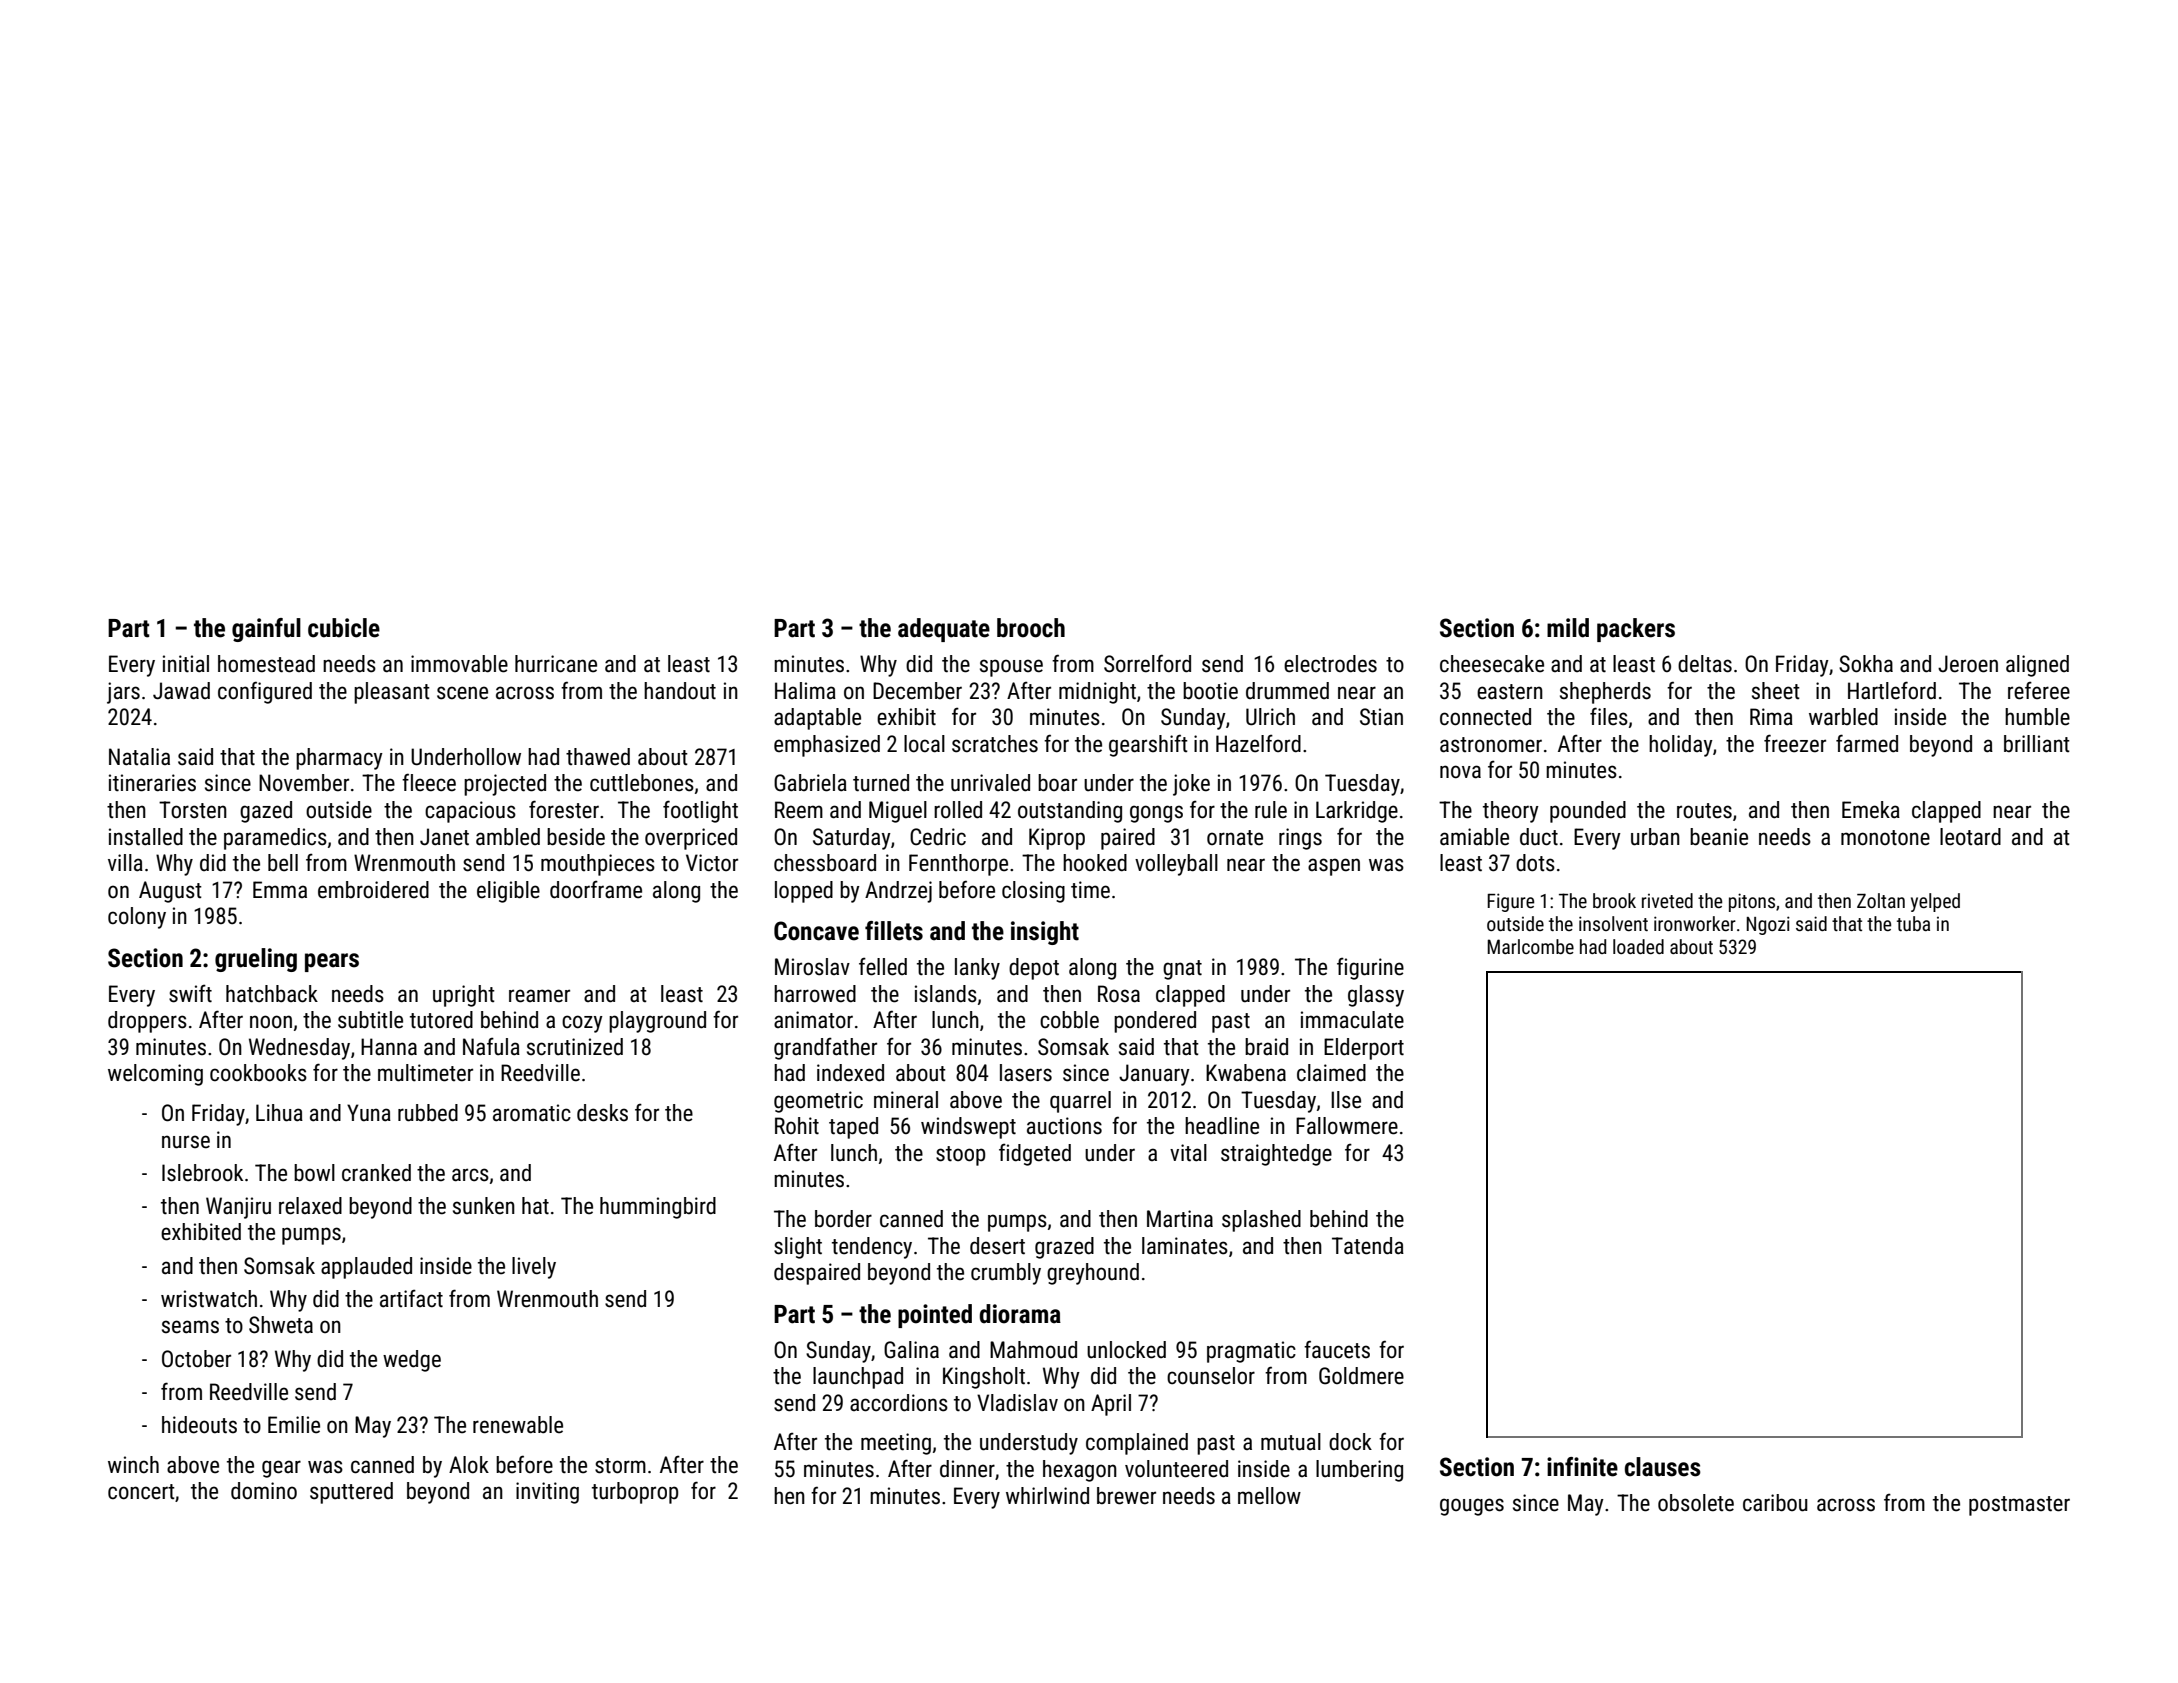  What do you see at coordinates (1011, 668) in the screenshot?
I see `spouse` at bounding box center [1011, 668].
